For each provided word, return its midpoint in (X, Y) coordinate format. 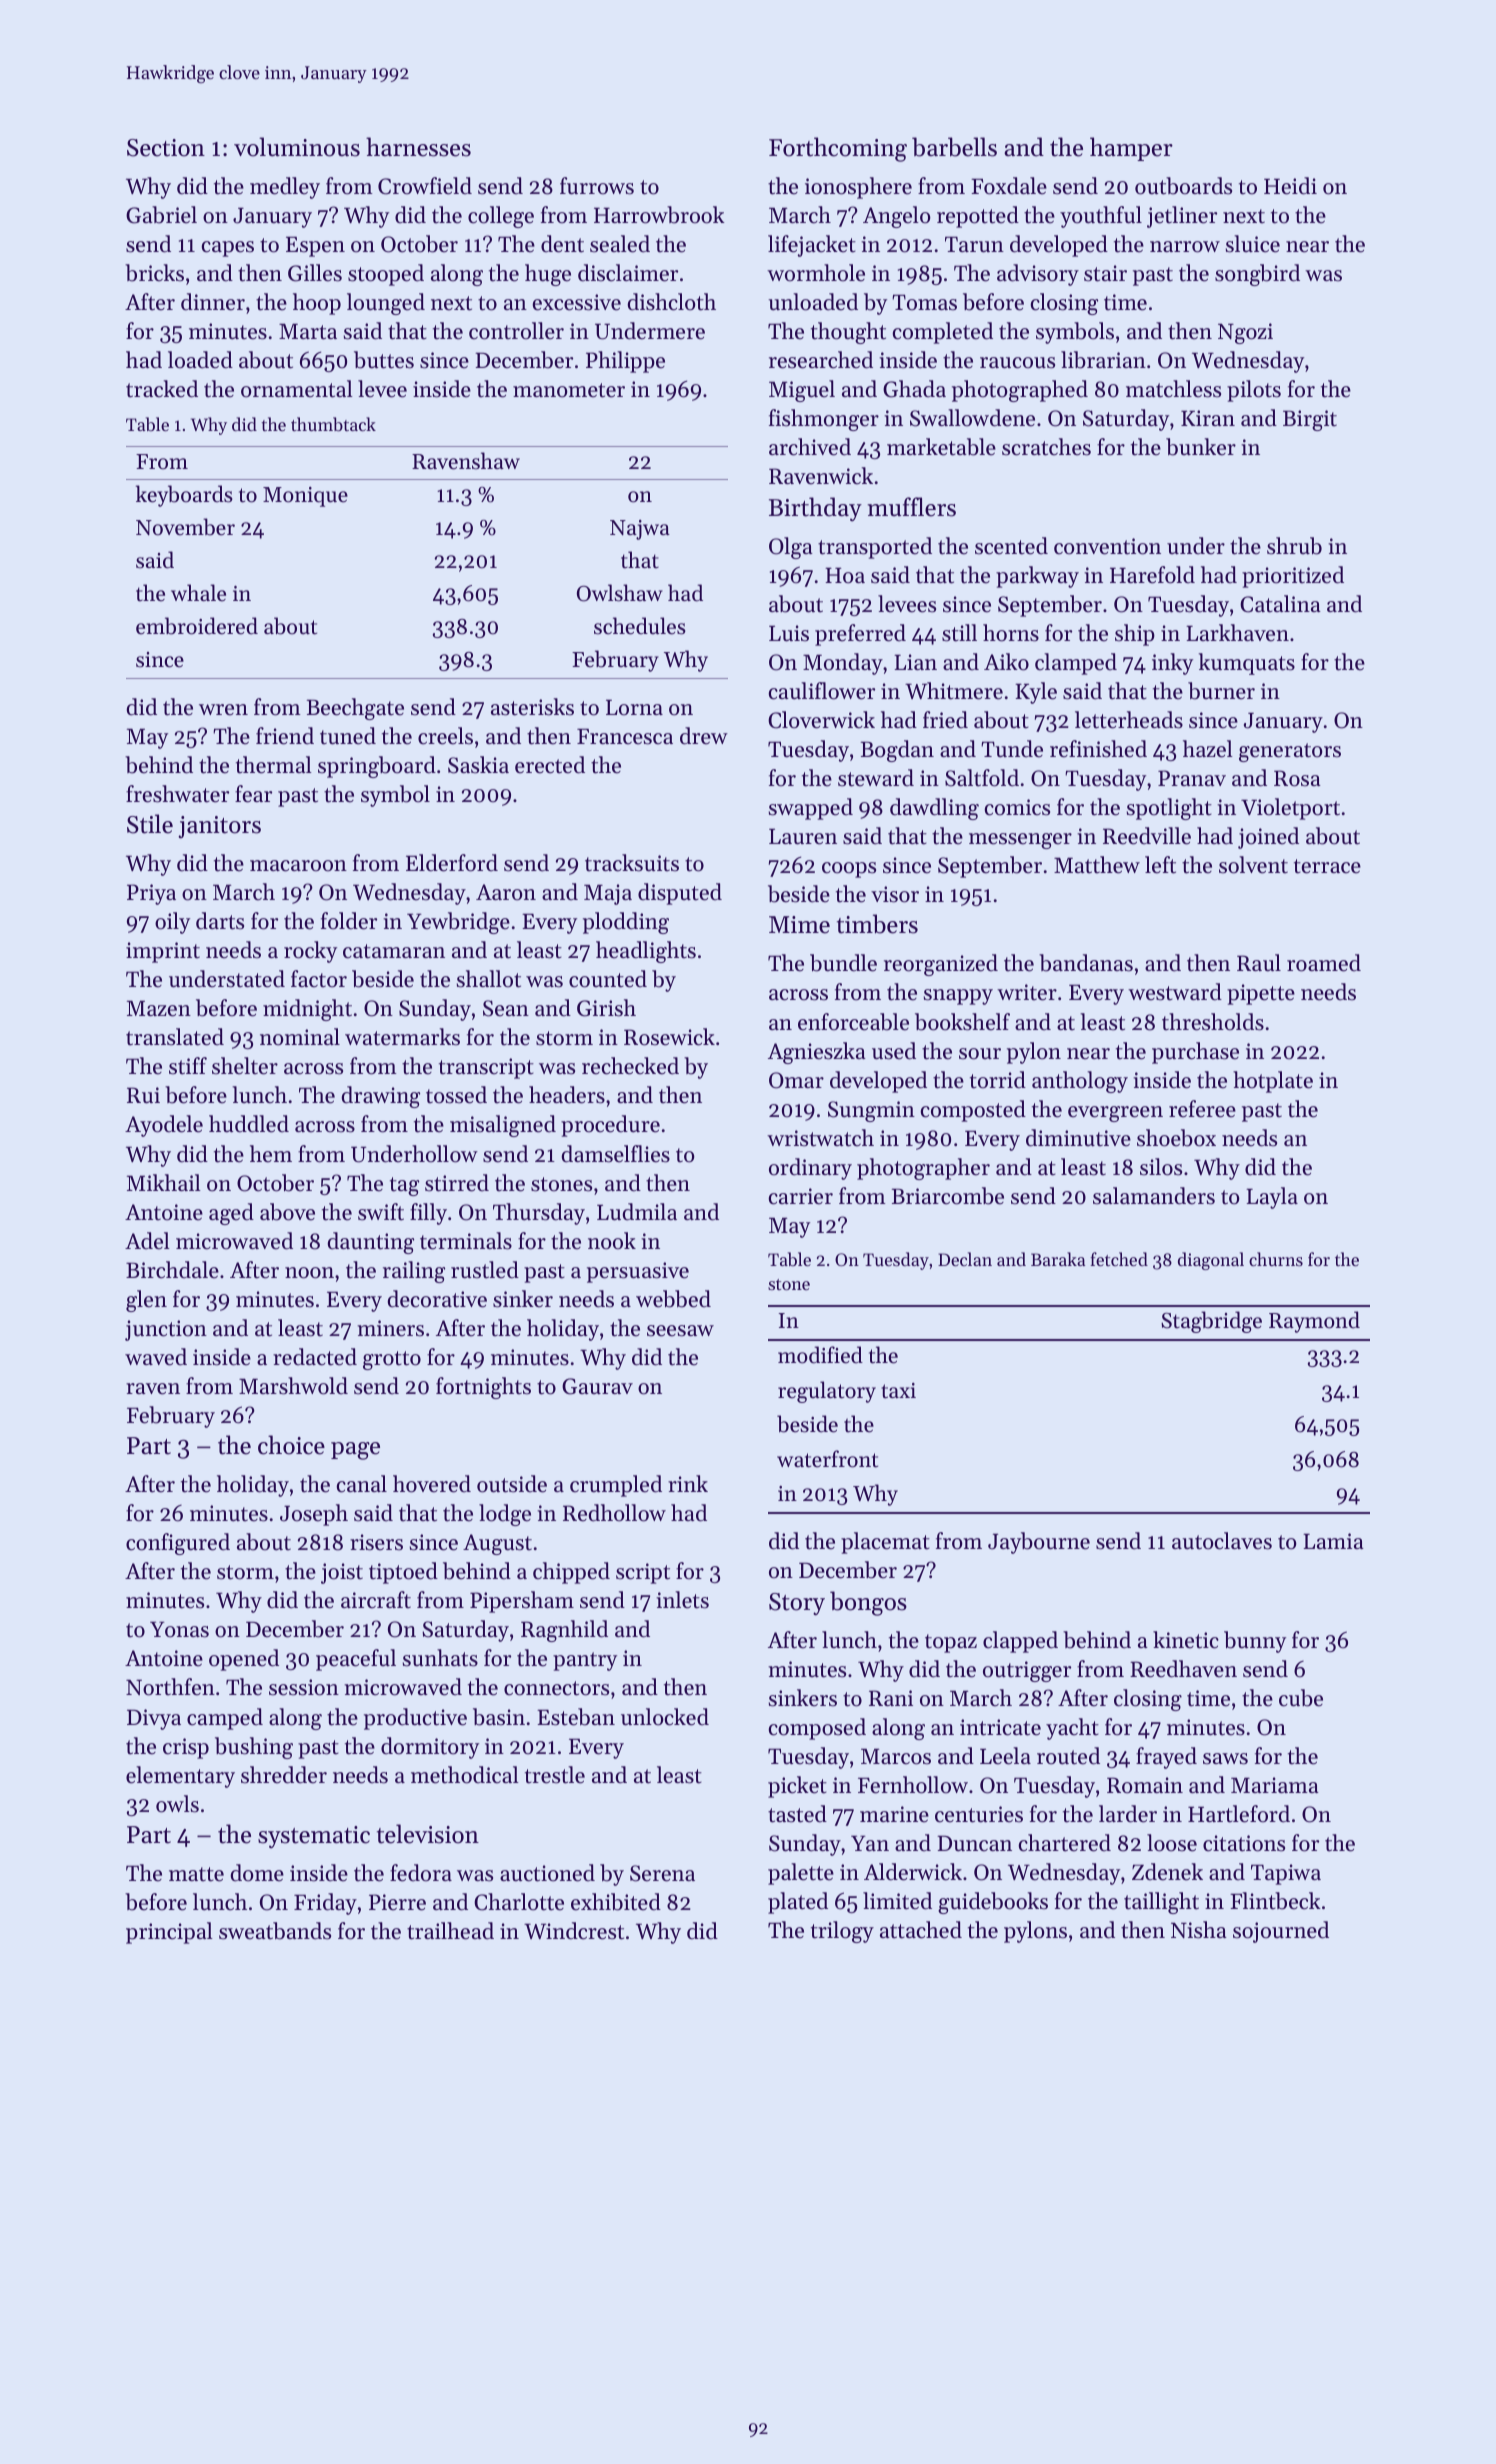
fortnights (483, 1388)
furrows (597, 186)
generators (1290, 752)
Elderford (452, 863)
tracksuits (632, 863)
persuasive (638, 1272)
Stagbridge (1211, 1322)
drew (704, 736)
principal (169, 1933)
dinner (213, 302)
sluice (1253, 244)
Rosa (1297, 778)
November (185, 527)
